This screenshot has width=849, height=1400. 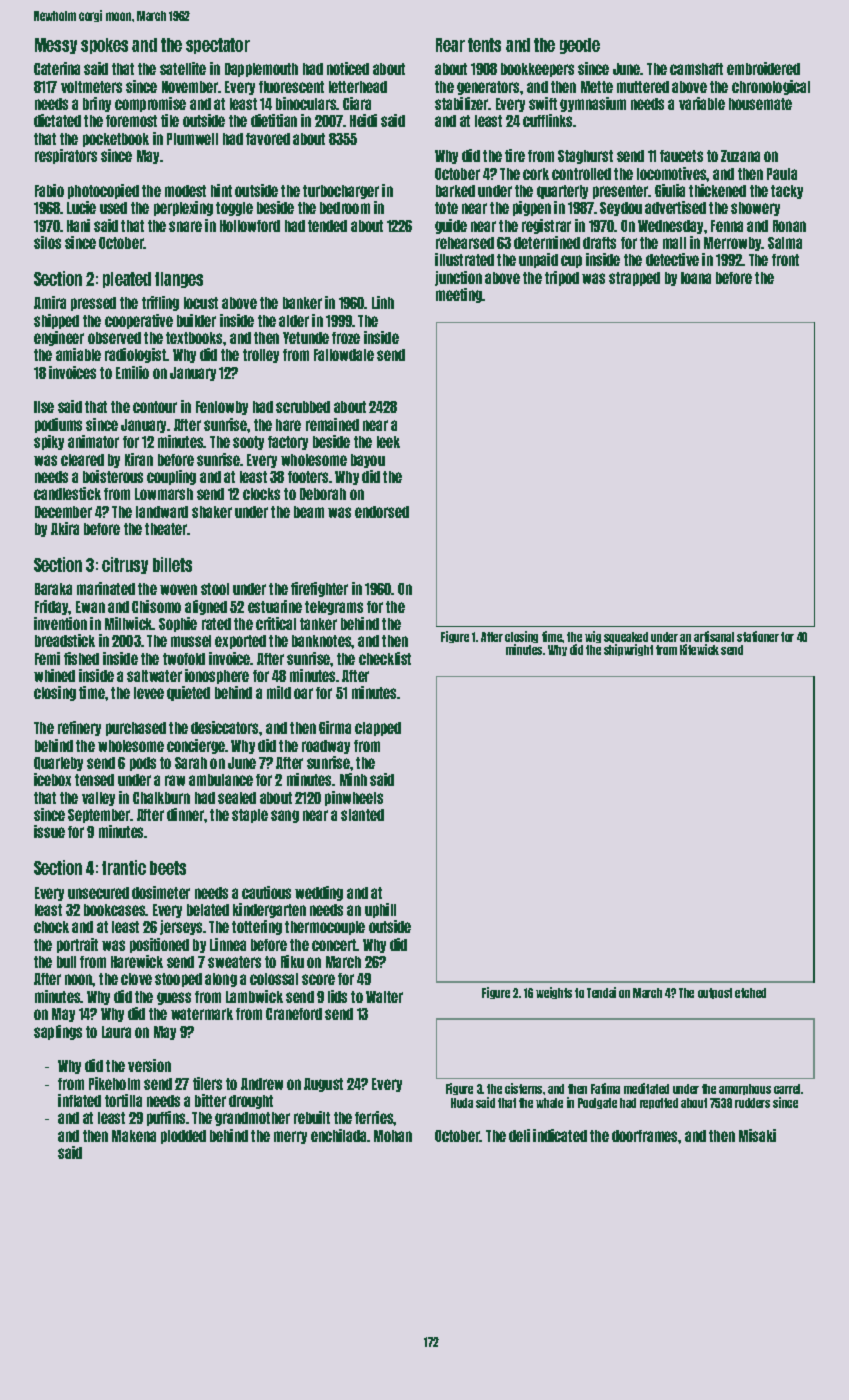 I want to click on ferries, so click(x=374, y=1117).
